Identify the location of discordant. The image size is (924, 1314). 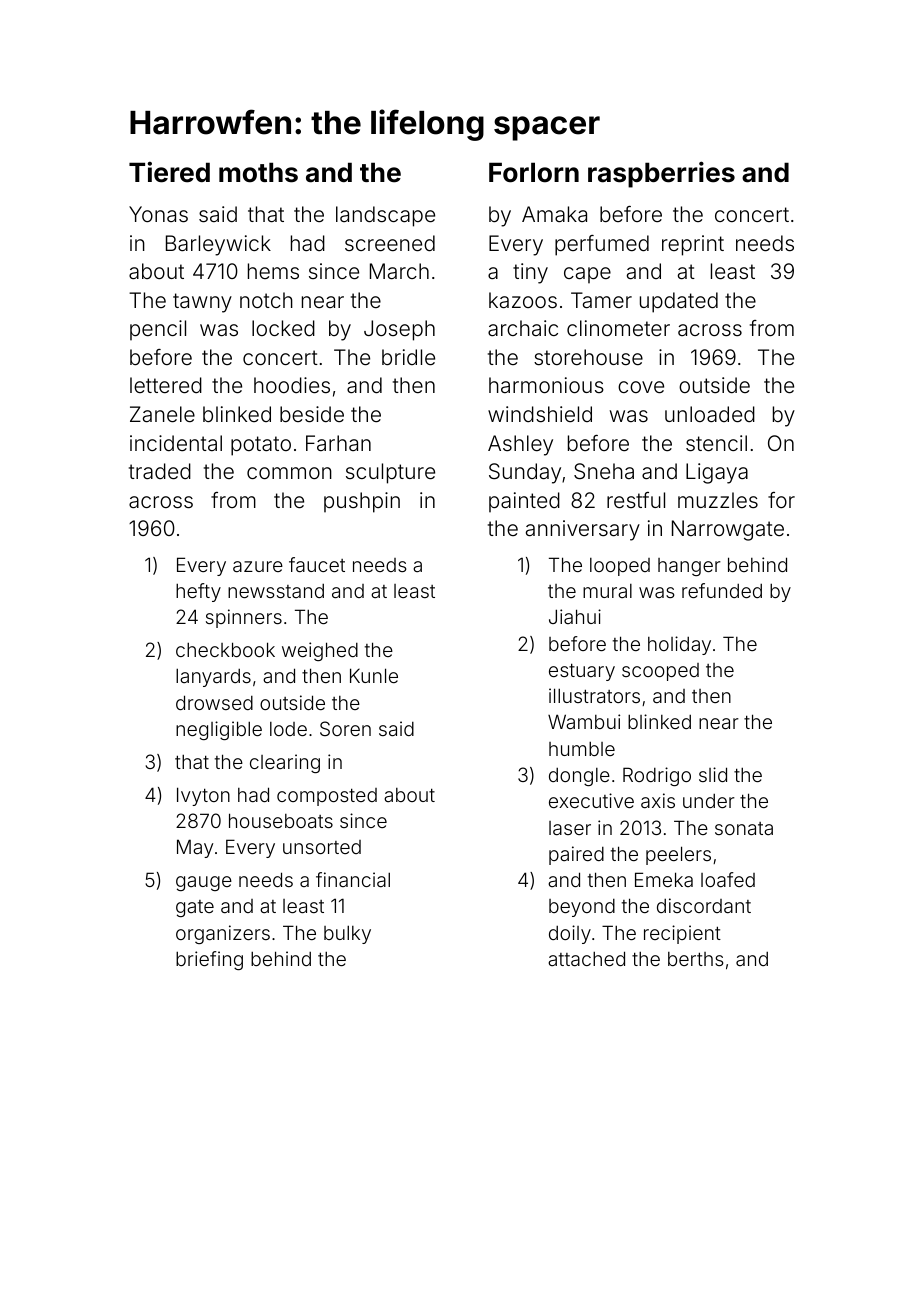
(704, 905).
